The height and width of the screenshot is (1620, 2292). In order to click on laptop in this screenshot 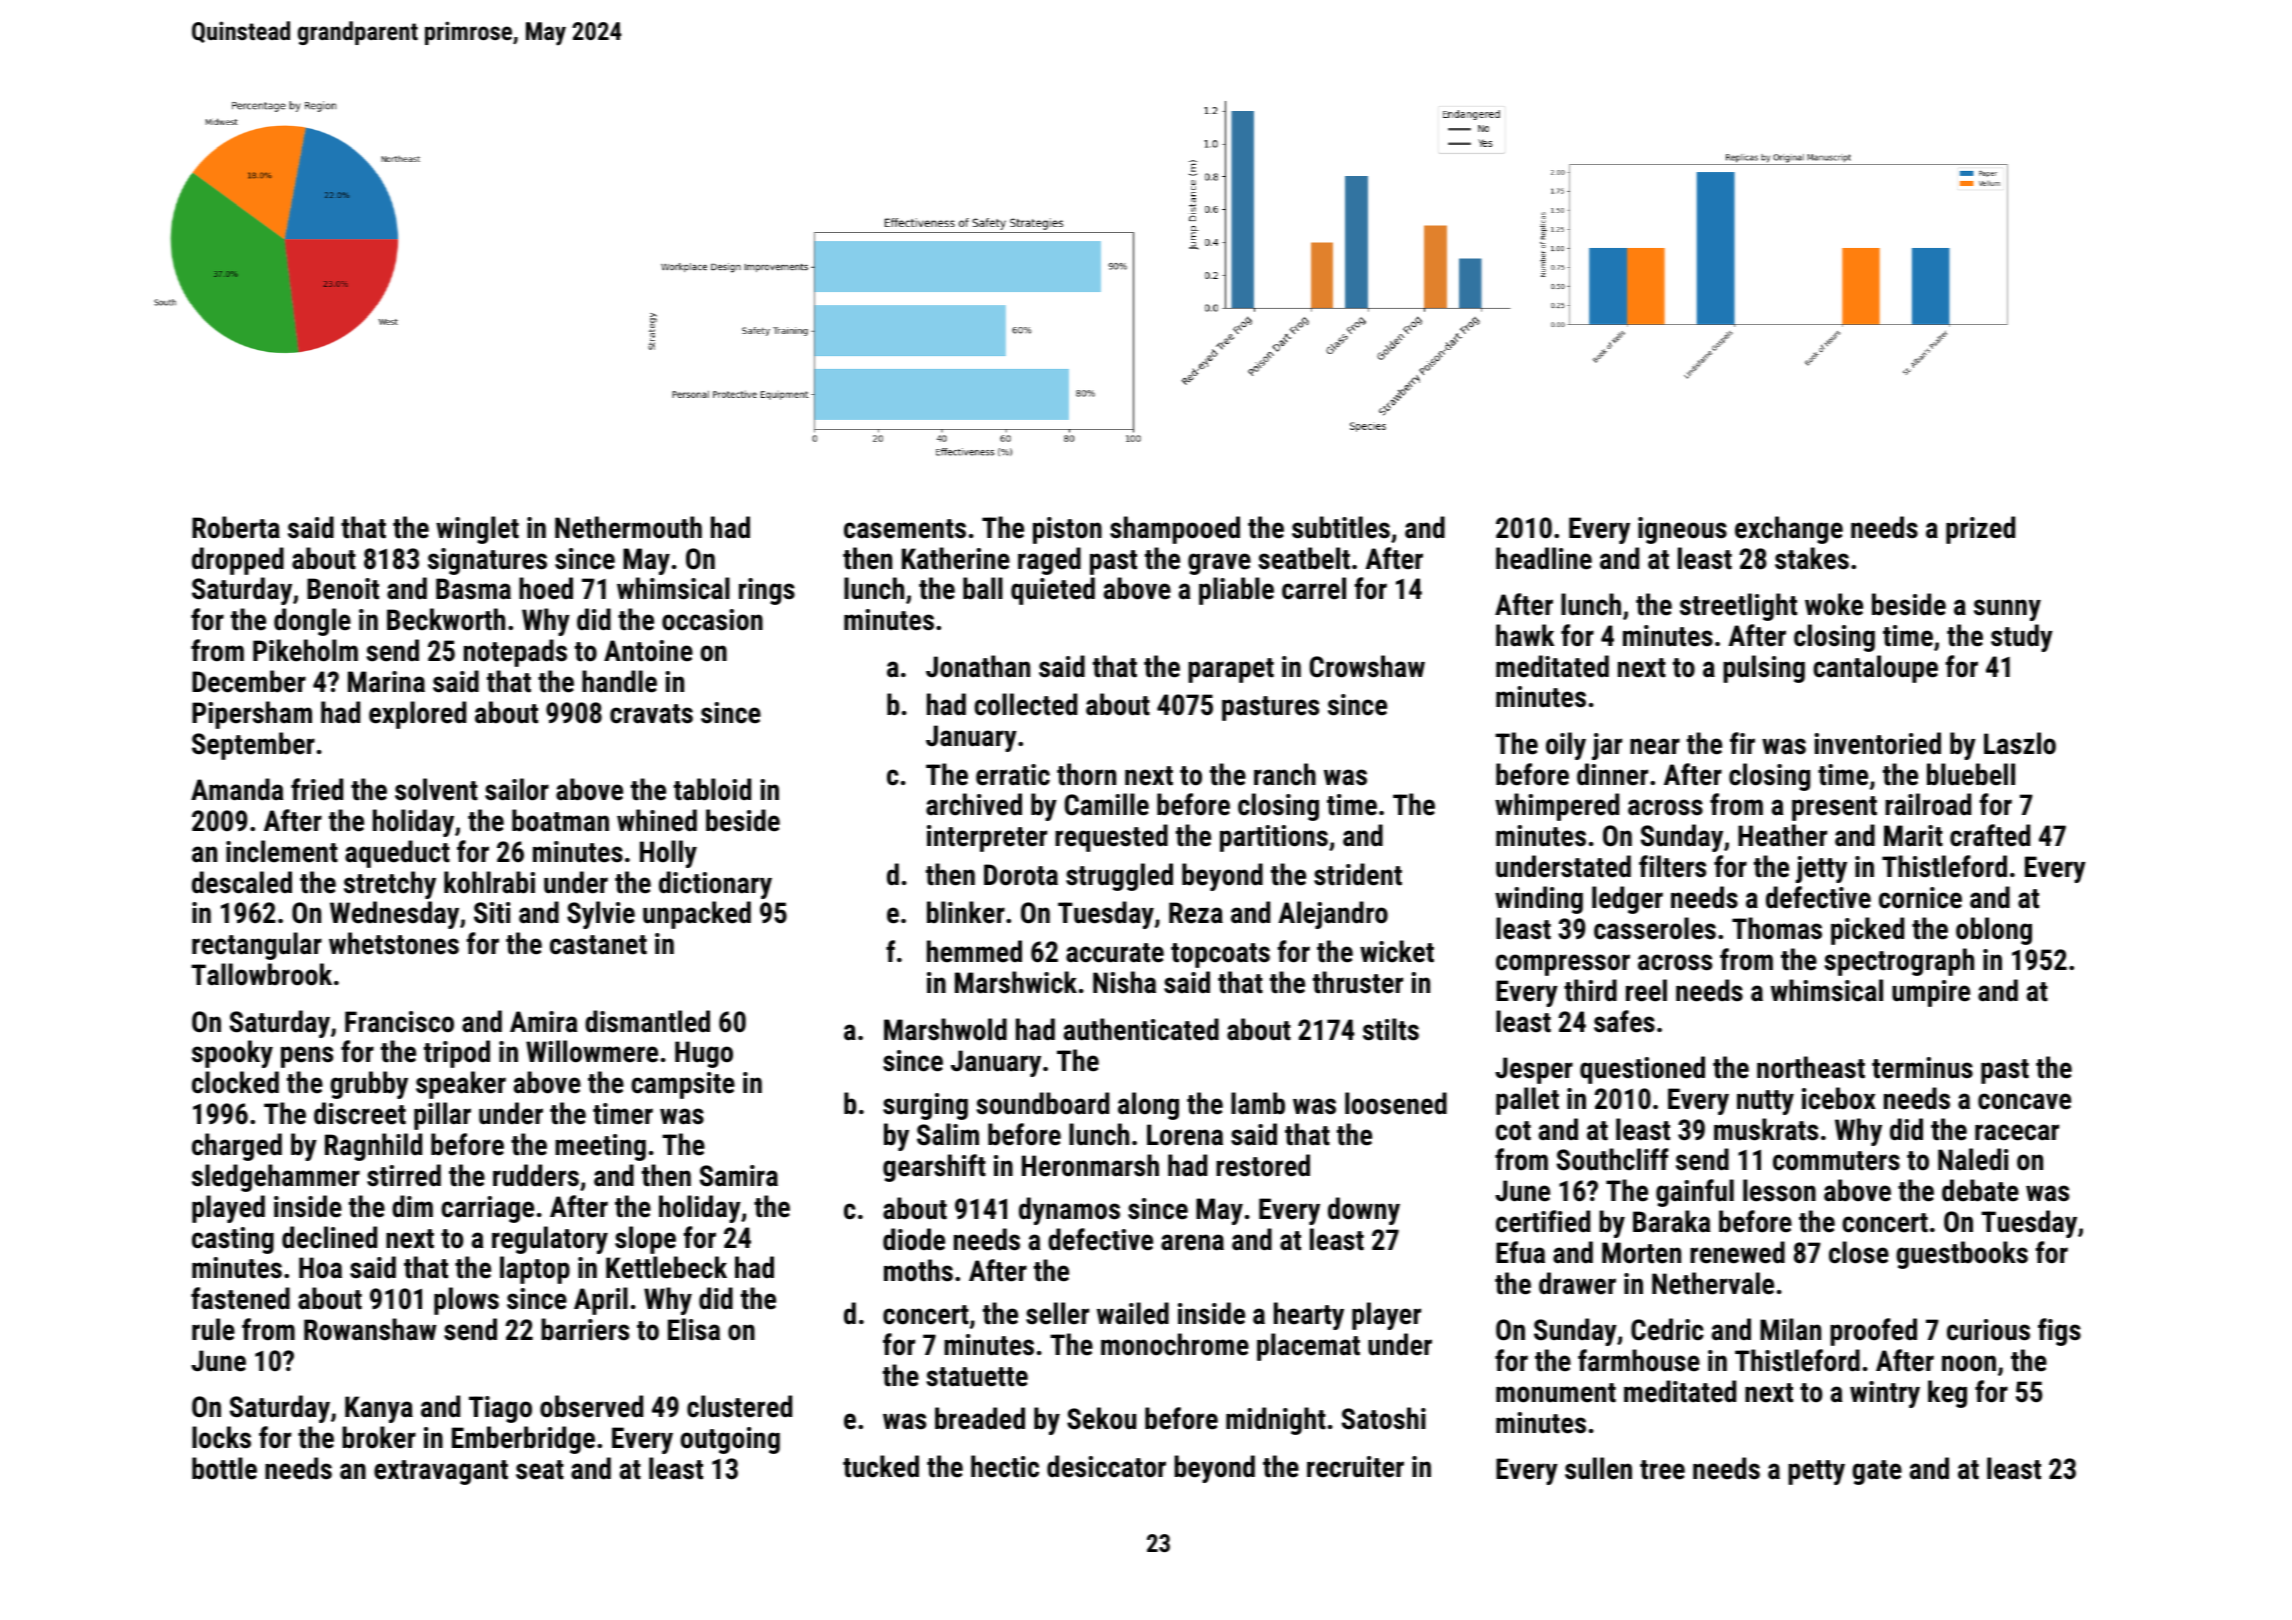, I will do `click(535, 1270)`.
